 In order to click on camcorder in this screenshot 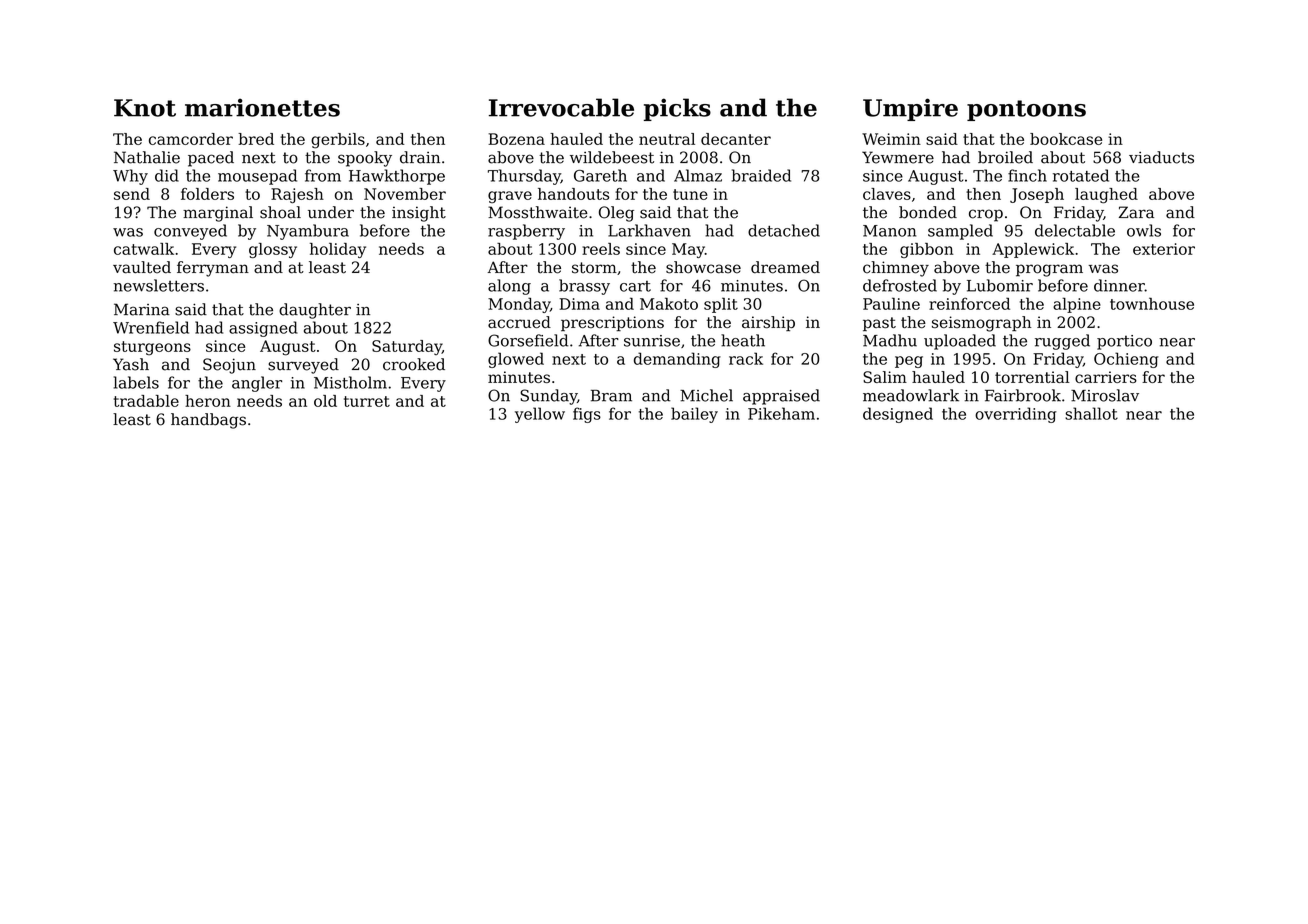, I will do `click(191, 139)`.
